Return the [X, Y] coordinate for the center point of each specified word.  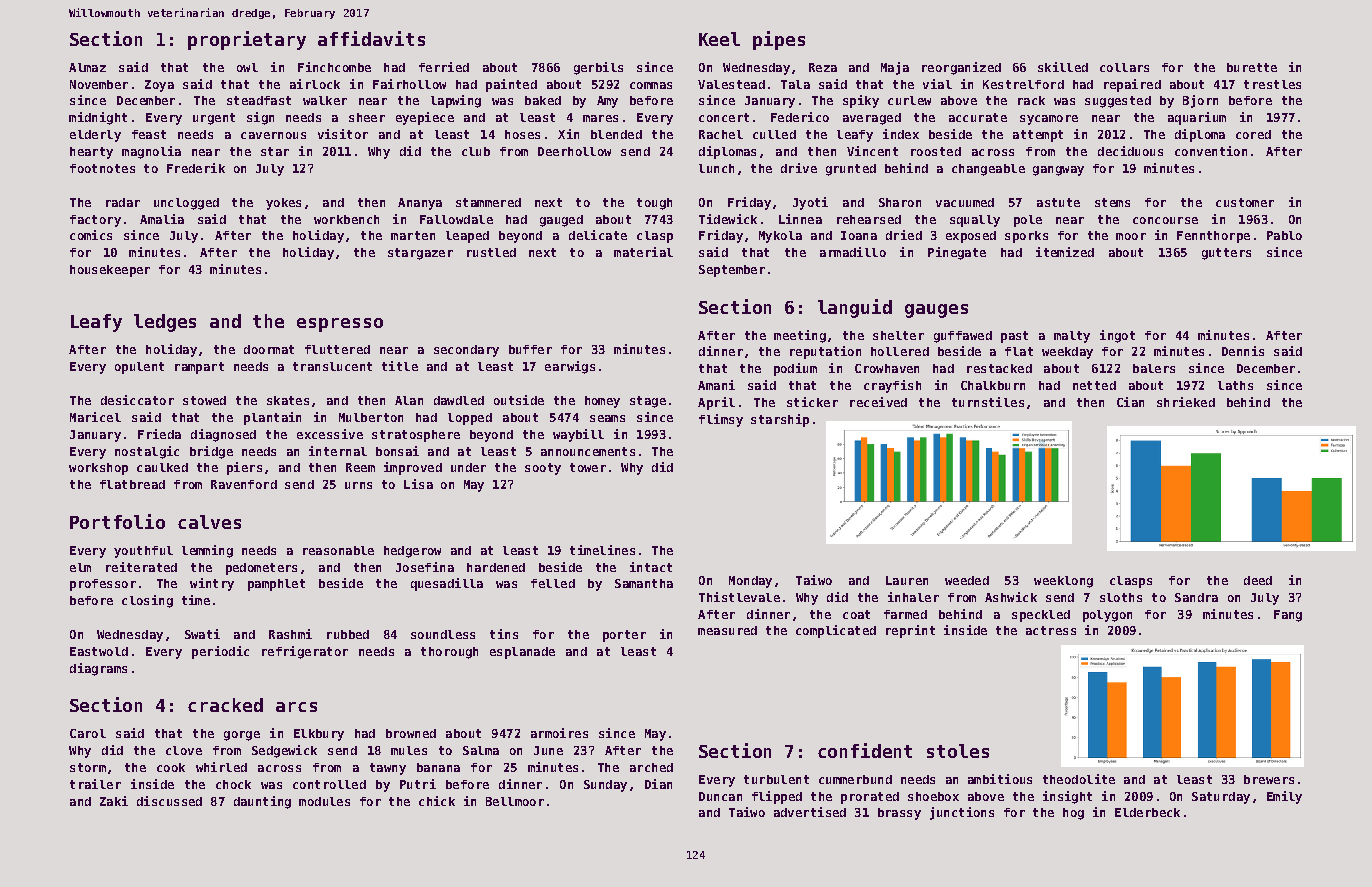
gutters [1226, 254]
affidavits [371, 38]
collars [1124, 67]
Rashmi [290, 634]
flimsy [721, 420]
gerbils [598, 68]
